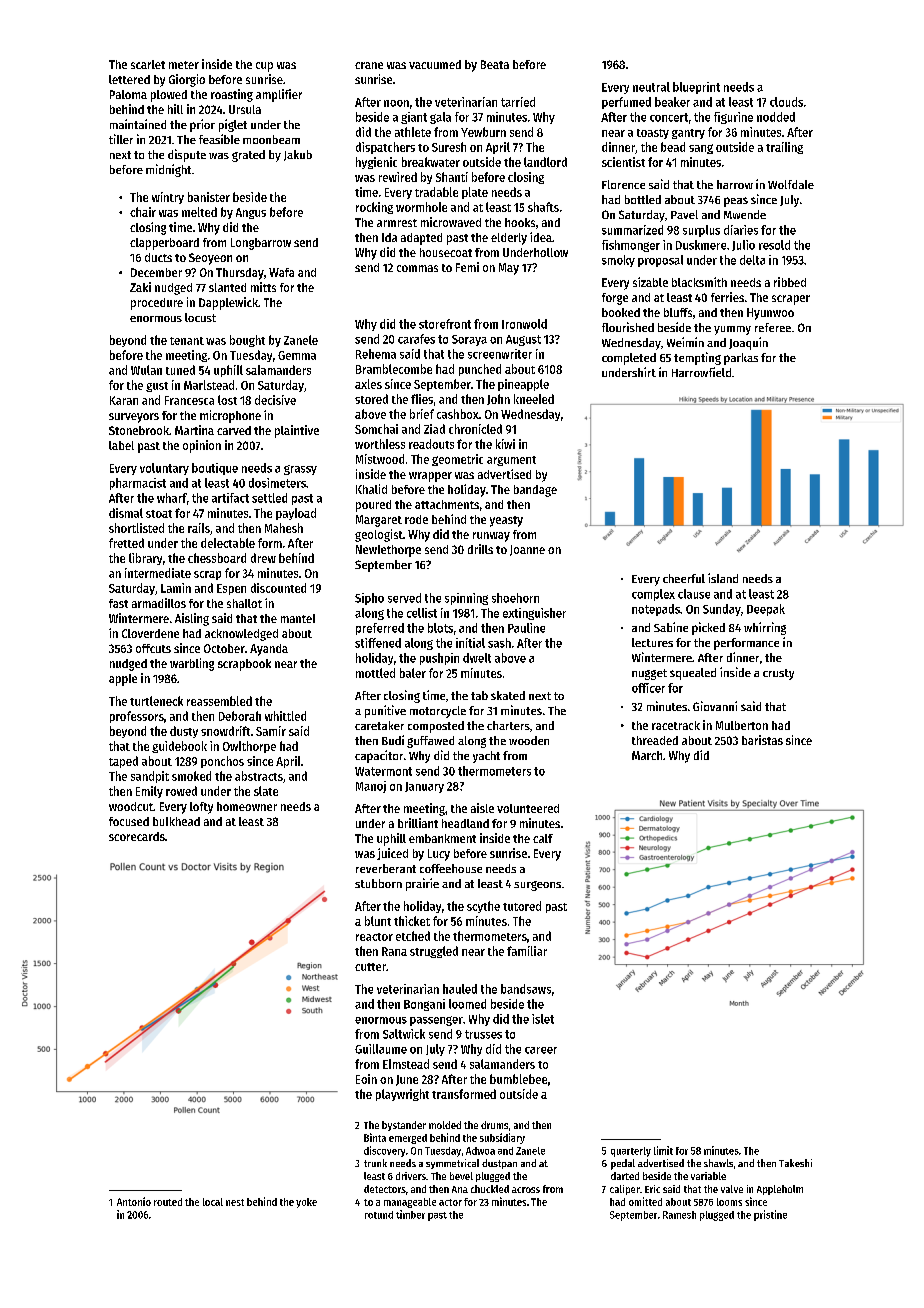 The width and height of the screenshot is (924, 1308). Describe the element at coordinates (435, 64) in the screenshot. I see `vacuumed` at that location.
